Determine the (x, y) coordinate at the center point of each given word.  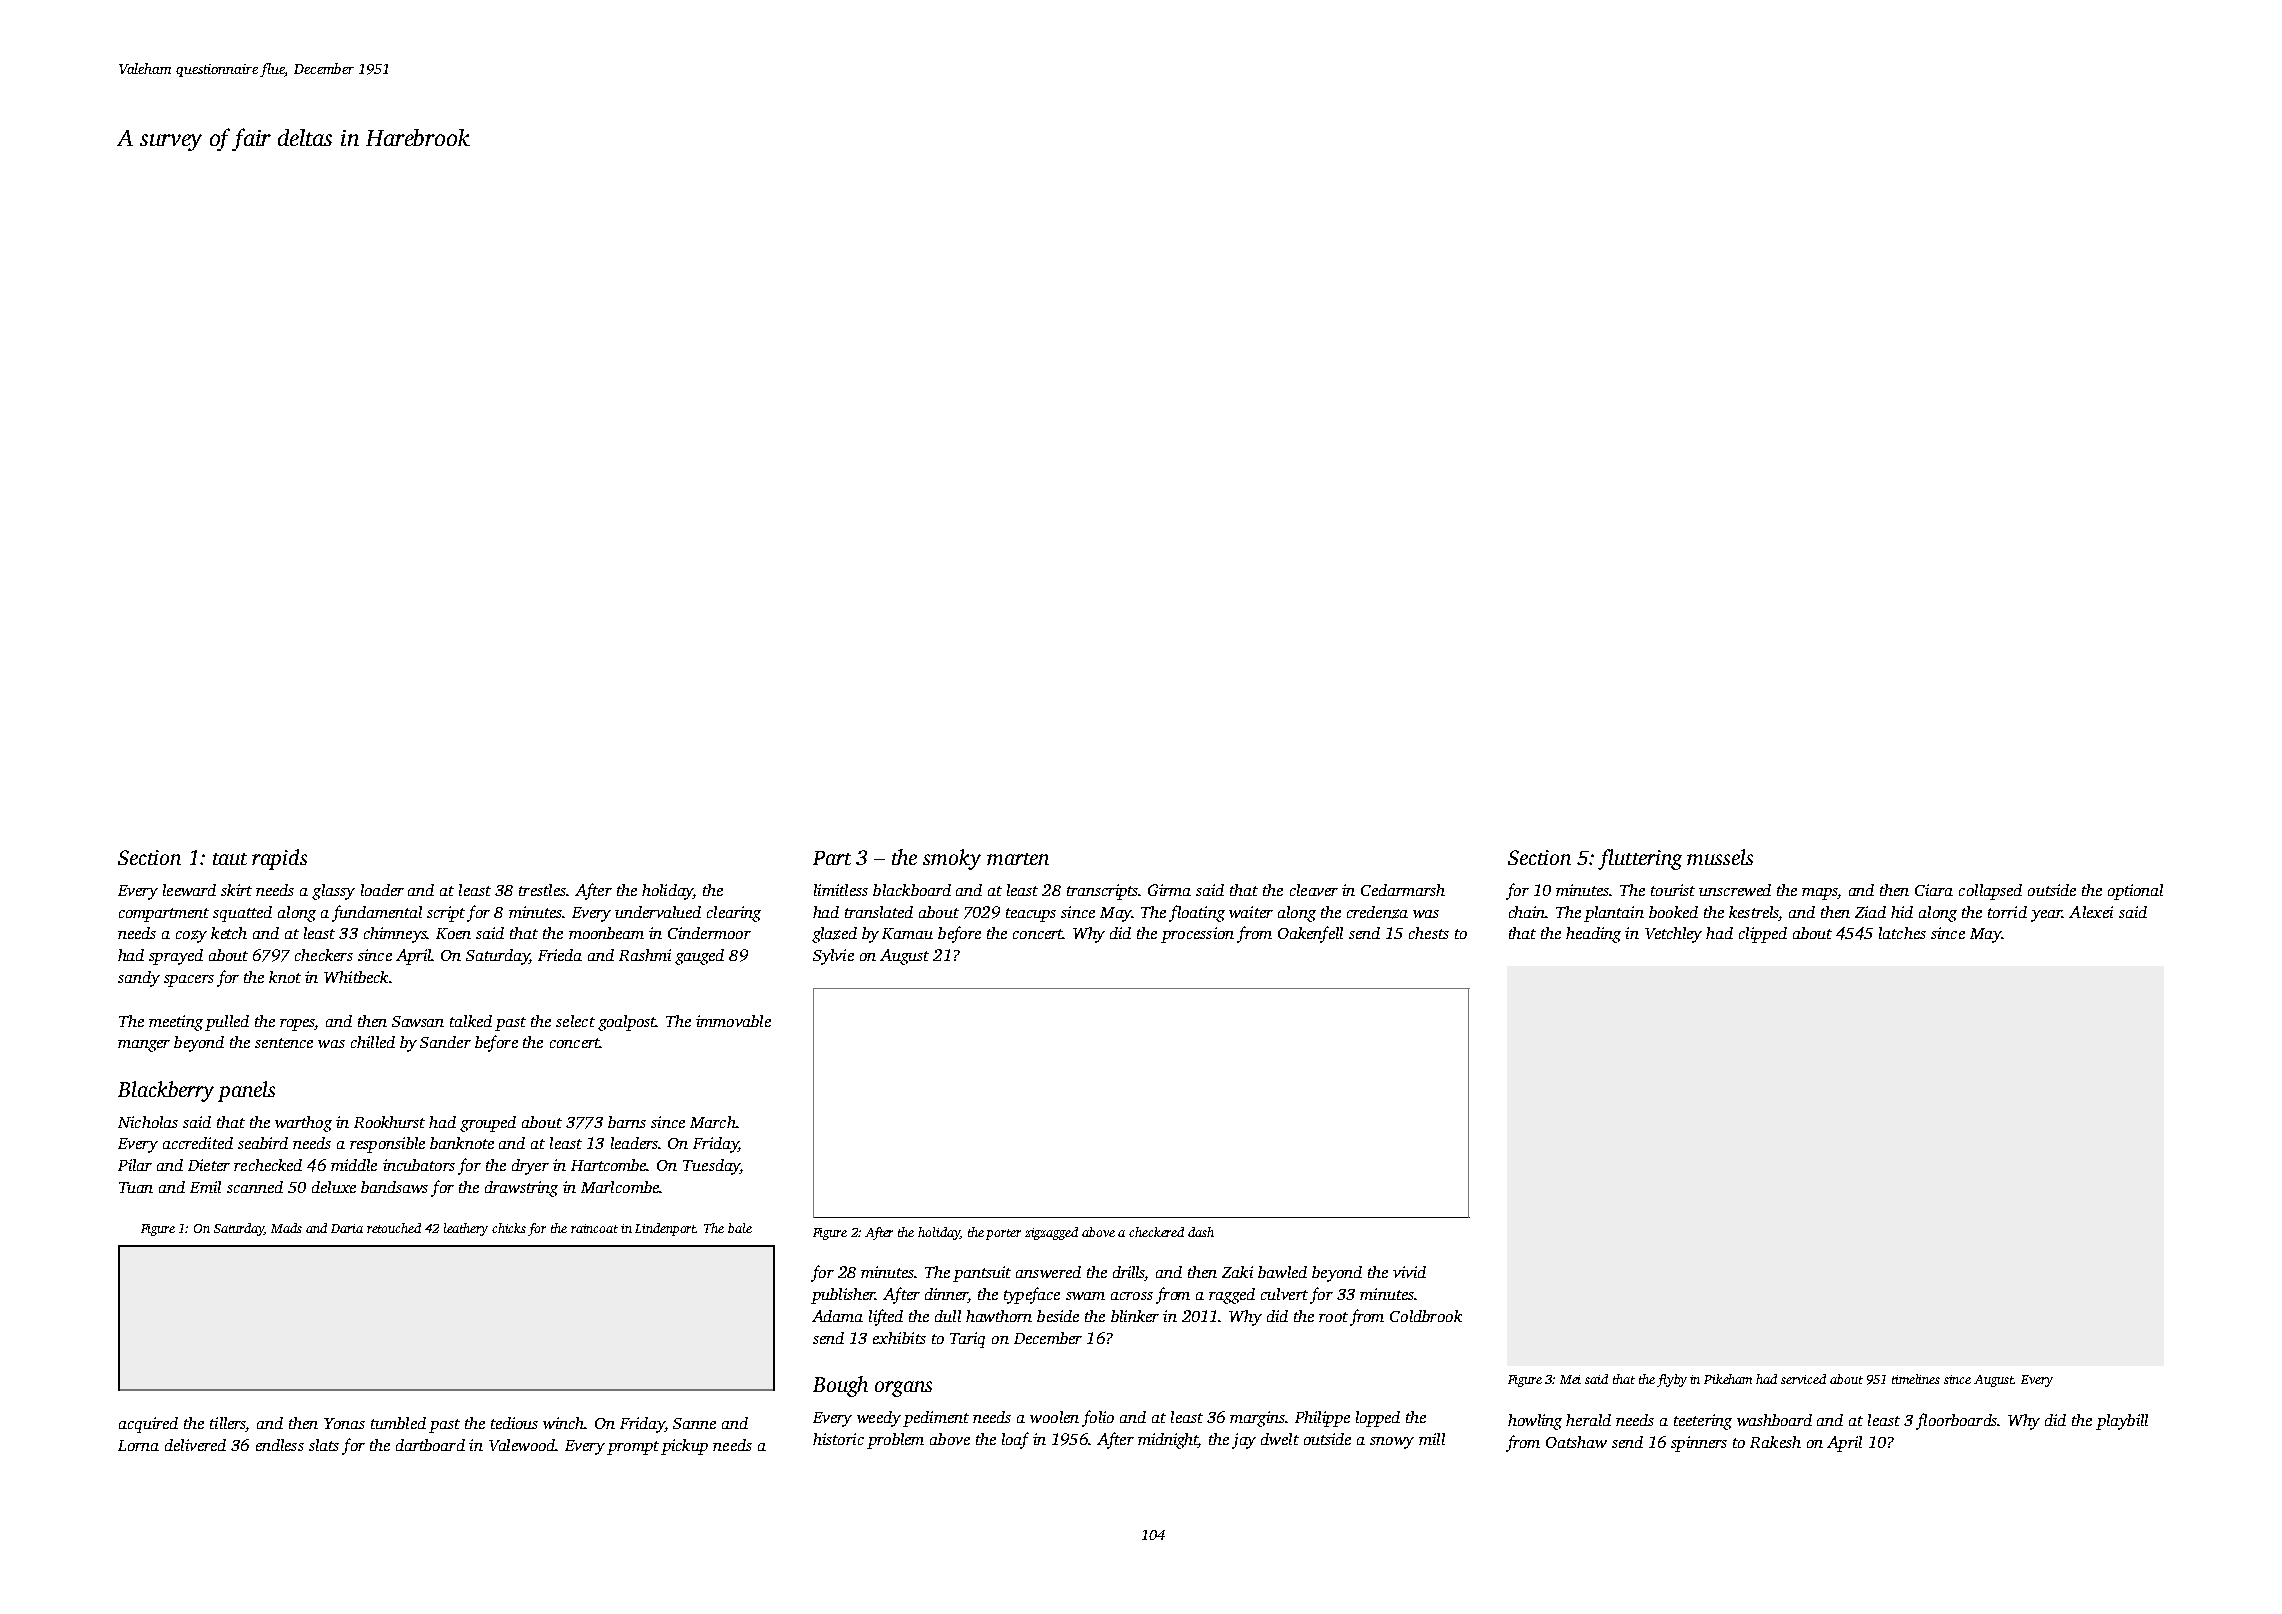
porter (1003, 1234)
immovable (733, 1021)
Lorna (138, 1445)
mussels (1720, 857)
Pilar (135, 1165)
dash (1201, 1232)
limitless (841, 890)
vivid (1409, 1272)
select (575, 1021)
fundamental (377, 913)
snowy (1392, 1443)
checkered (1156, 1232)
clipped (1763, 935)
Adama (837, 1316)
